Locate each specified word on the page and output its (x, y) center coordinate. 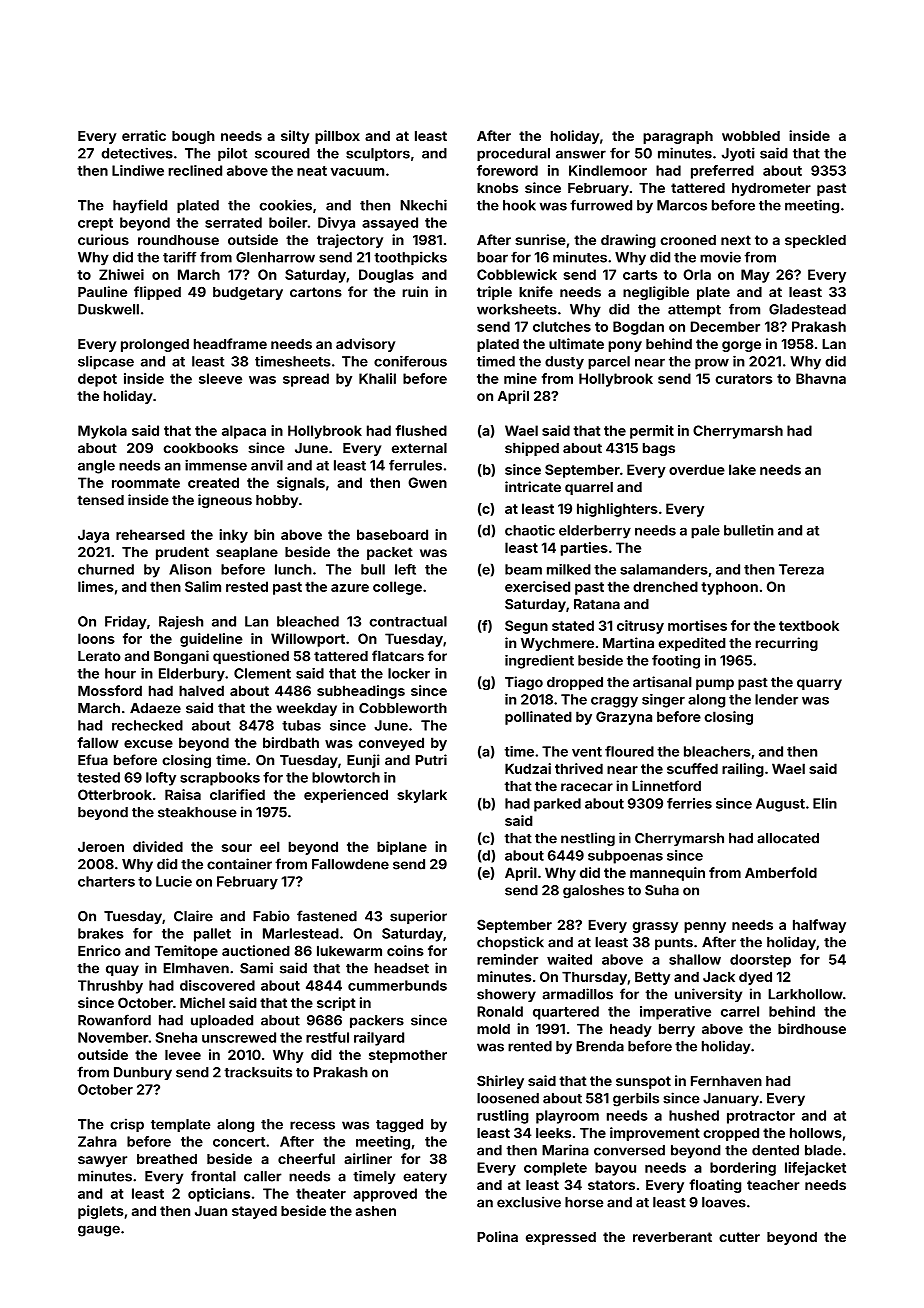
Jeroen (101, 846)
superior (418, 917)
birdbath (291, 742)
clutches (562, 326)
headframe (230, 343)
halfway (819, 926)
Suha (662, 890)
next (736, 240)
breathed (167, 1159)
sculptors (378, 154)
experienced (346, 796)
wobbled (751, 136)
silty (295, 137)
